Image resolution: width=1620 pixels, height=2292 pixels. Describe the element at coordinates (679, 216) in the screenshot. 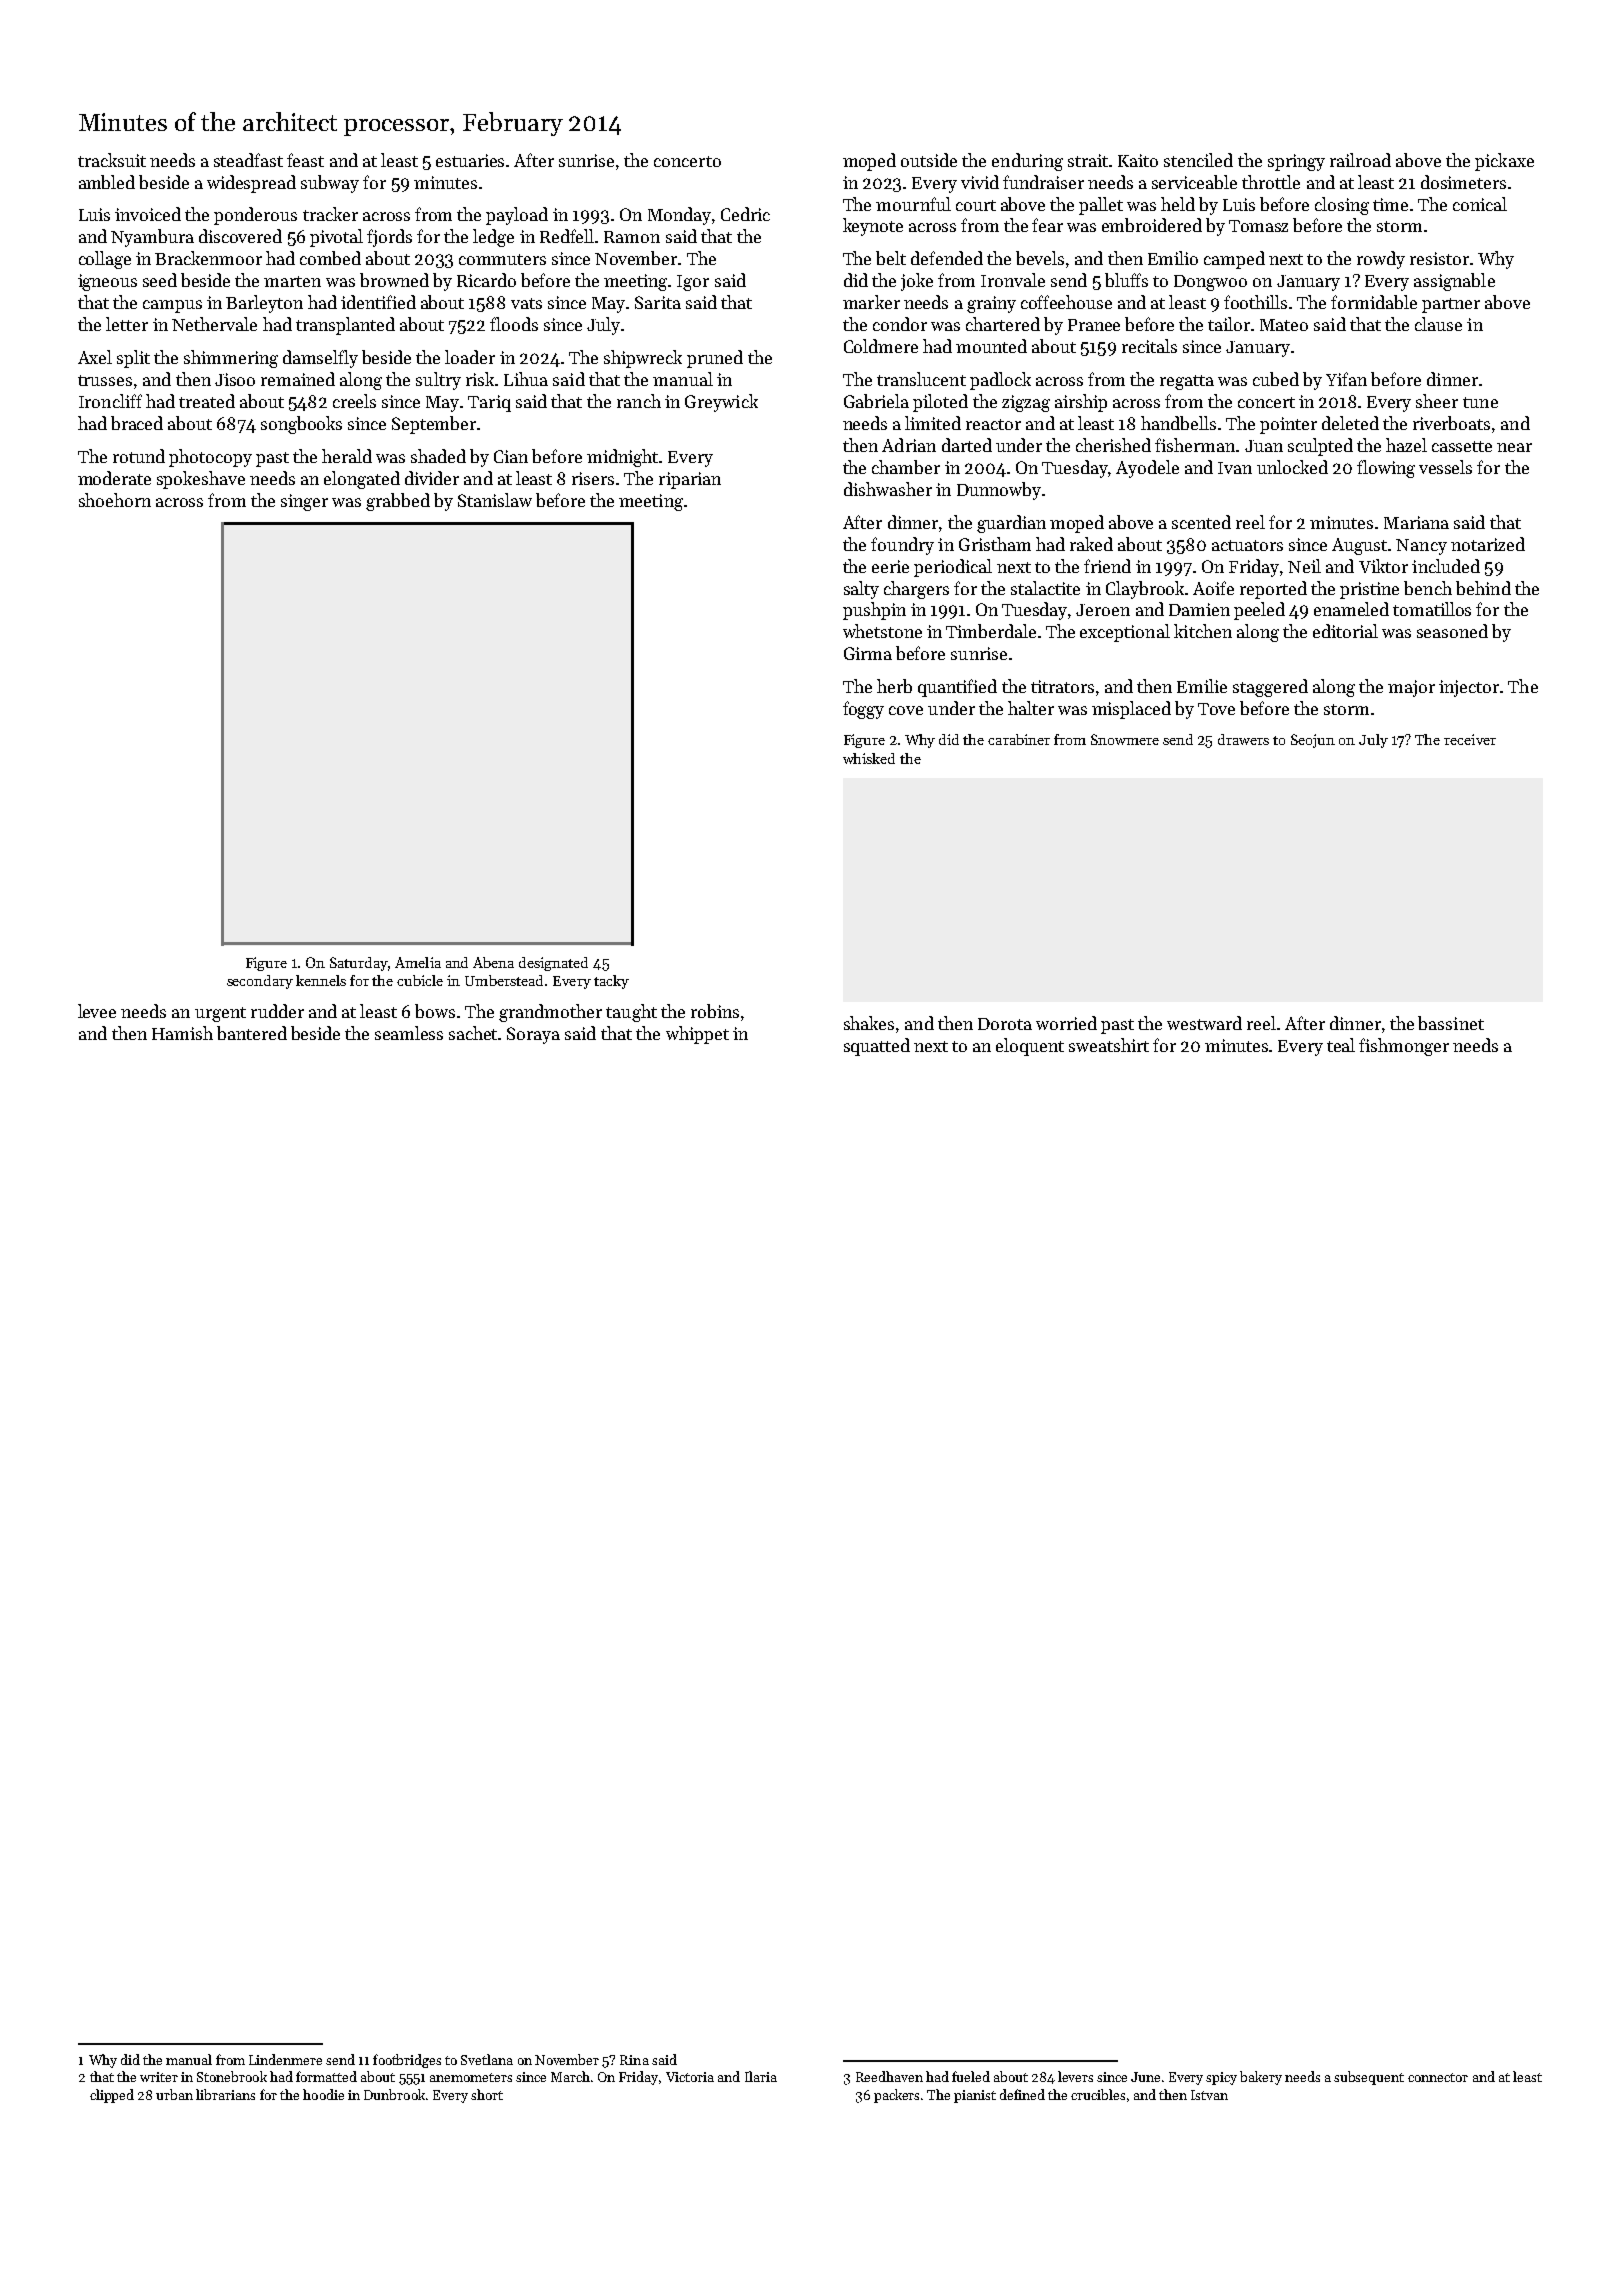

I see `Monday` at that location.
